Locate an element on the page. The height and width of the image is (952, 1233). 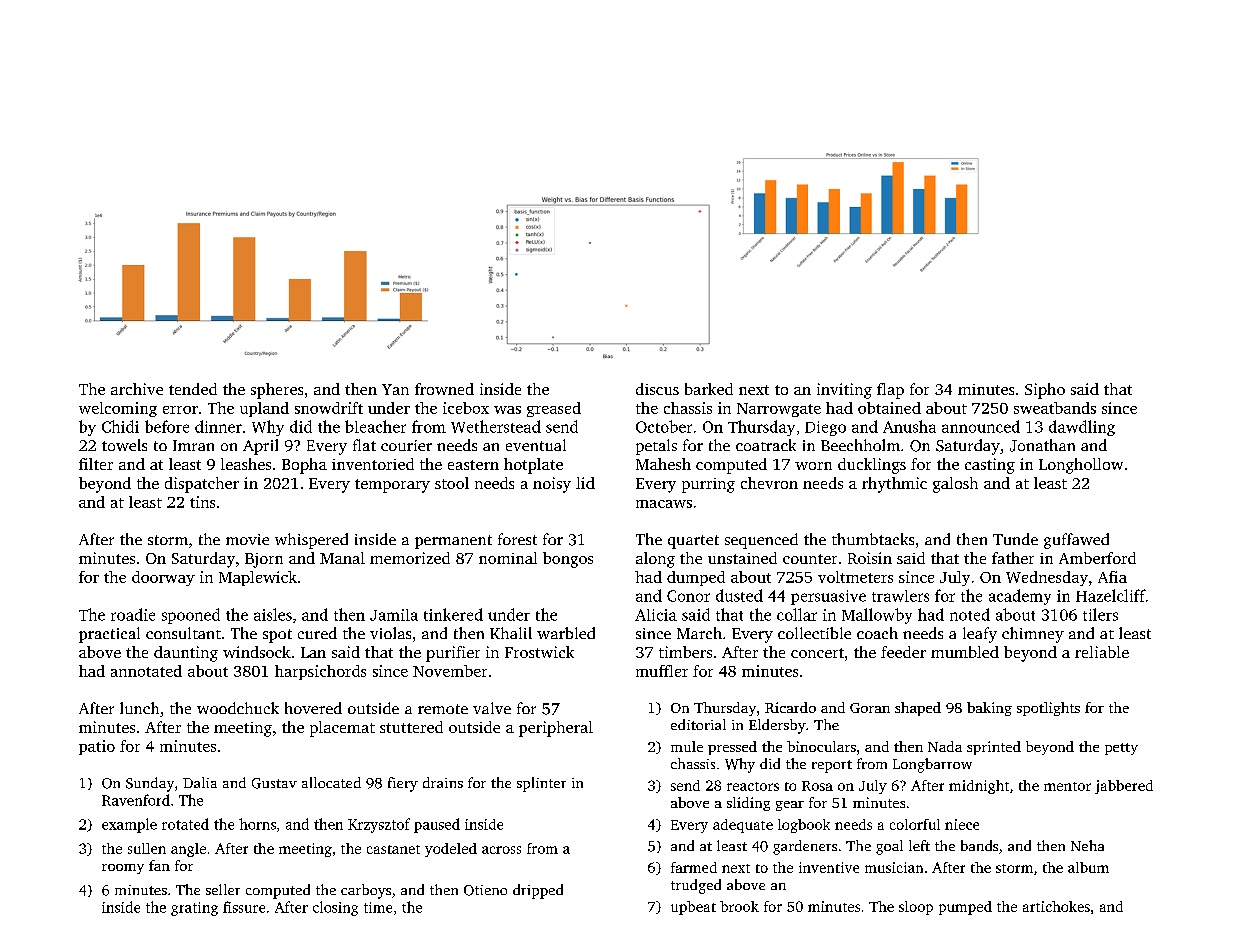
frowned is located at coordinates (444, 389).
